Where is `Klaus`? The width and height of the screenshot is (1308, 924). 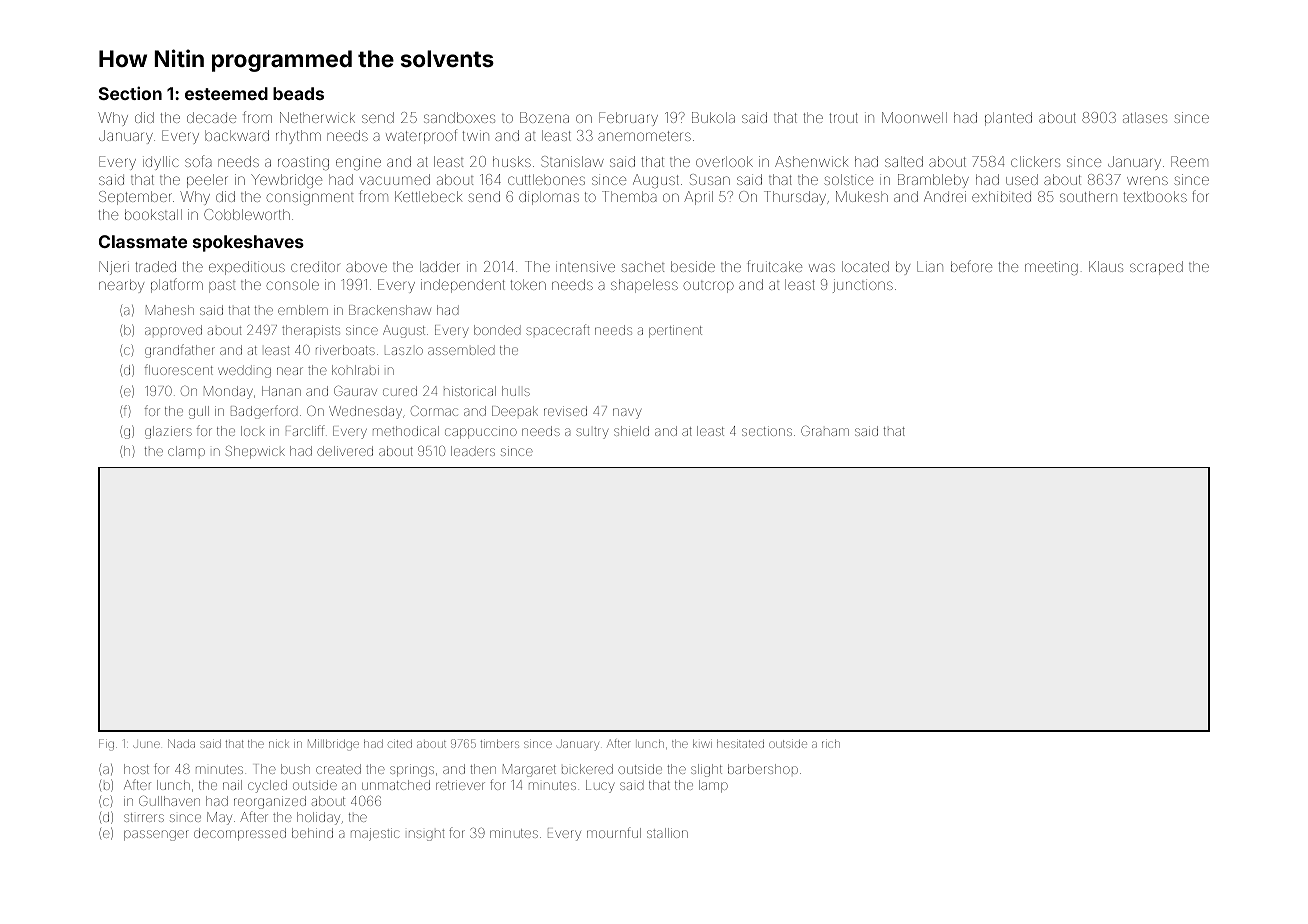 Klaus is located at coordinates (1106, 266).
